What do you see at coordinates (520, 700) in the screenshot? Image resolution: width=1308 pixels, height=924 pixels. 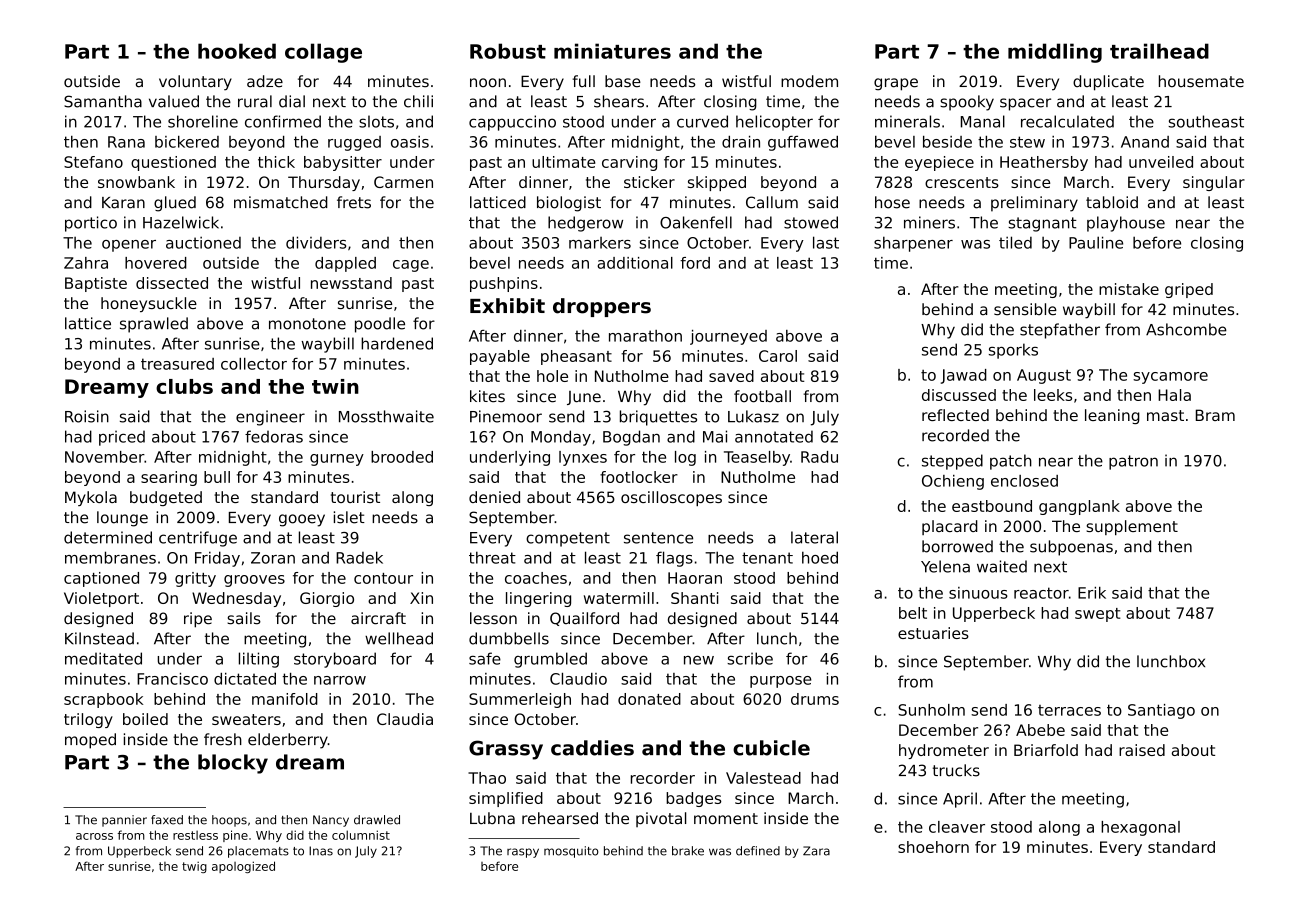 I see `Summerleigh` at bounding box center [520, 700].
